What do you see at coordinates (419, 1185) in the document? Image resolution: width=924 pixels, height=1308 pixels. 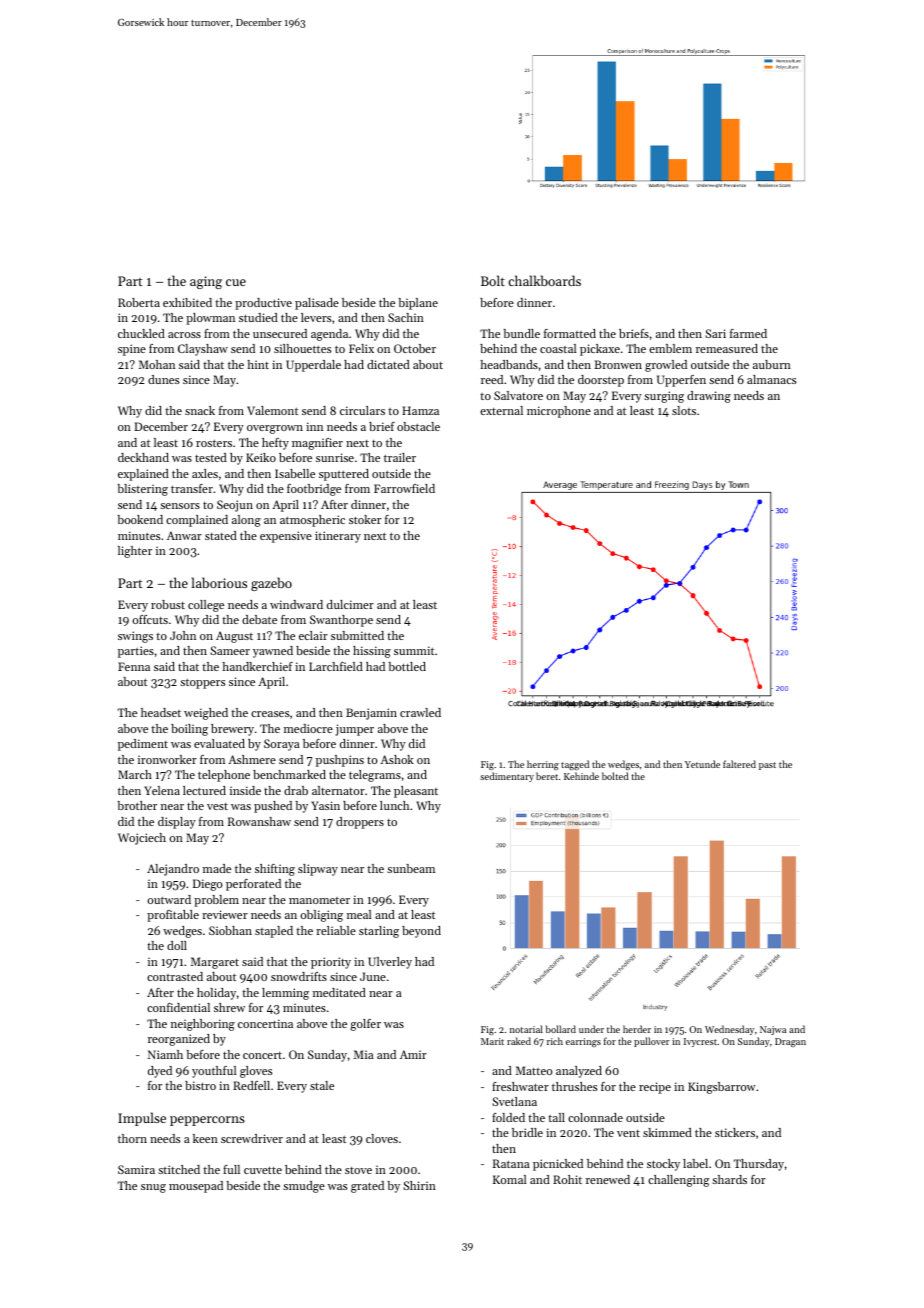 I see `Shirin` at bounding box center [419, 1185].
